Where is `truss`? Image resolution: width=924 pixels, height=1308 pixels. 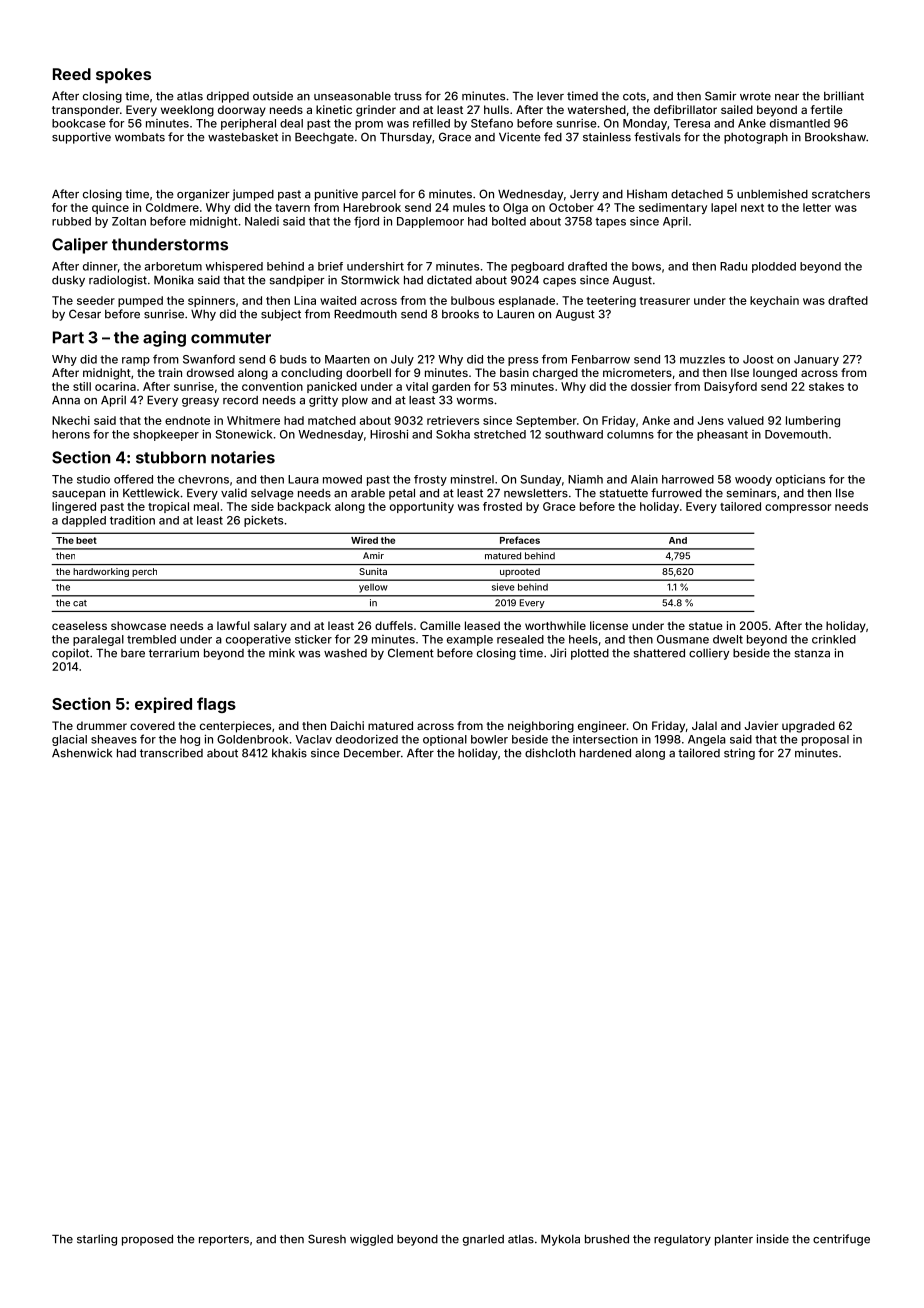 truss is located at coordinates (408, 96).
